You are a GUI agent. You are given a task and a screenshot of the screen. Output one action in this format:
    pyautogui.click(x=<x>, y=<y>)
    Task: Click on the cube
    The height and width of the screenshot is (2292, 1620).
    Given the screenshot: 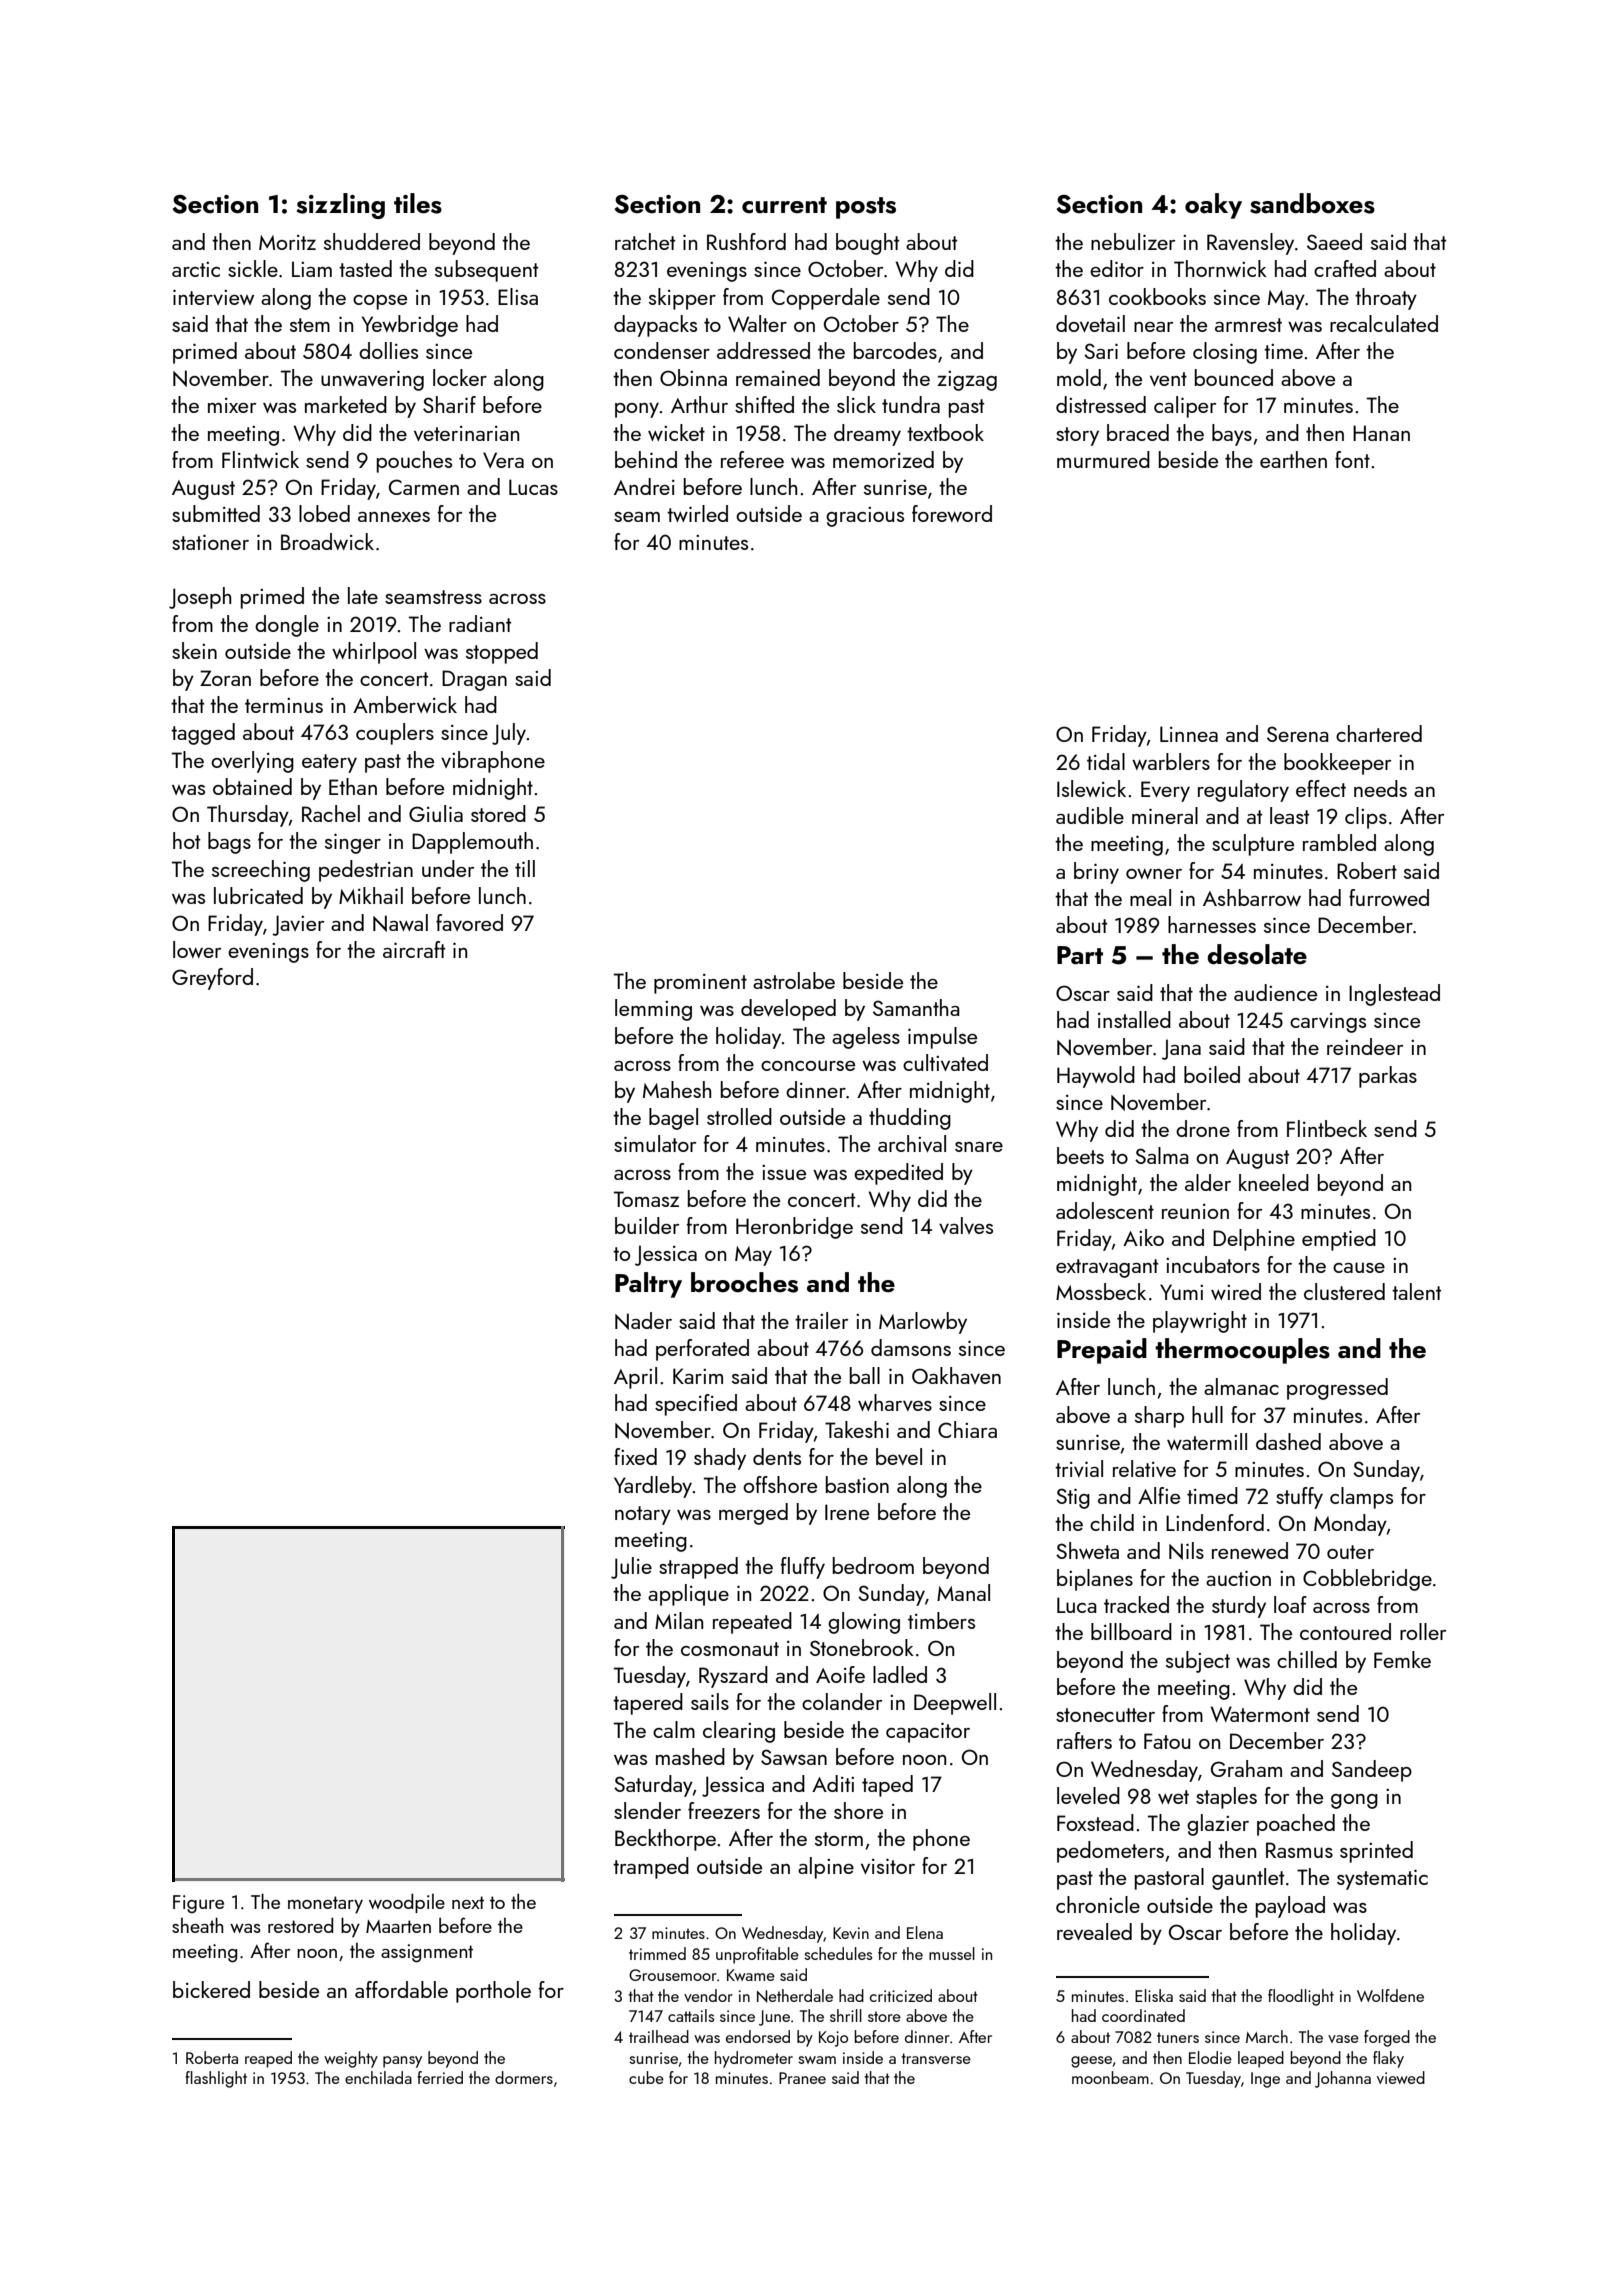 What is the action you would take?
    pyautogui.click(x=646, y=2077)
